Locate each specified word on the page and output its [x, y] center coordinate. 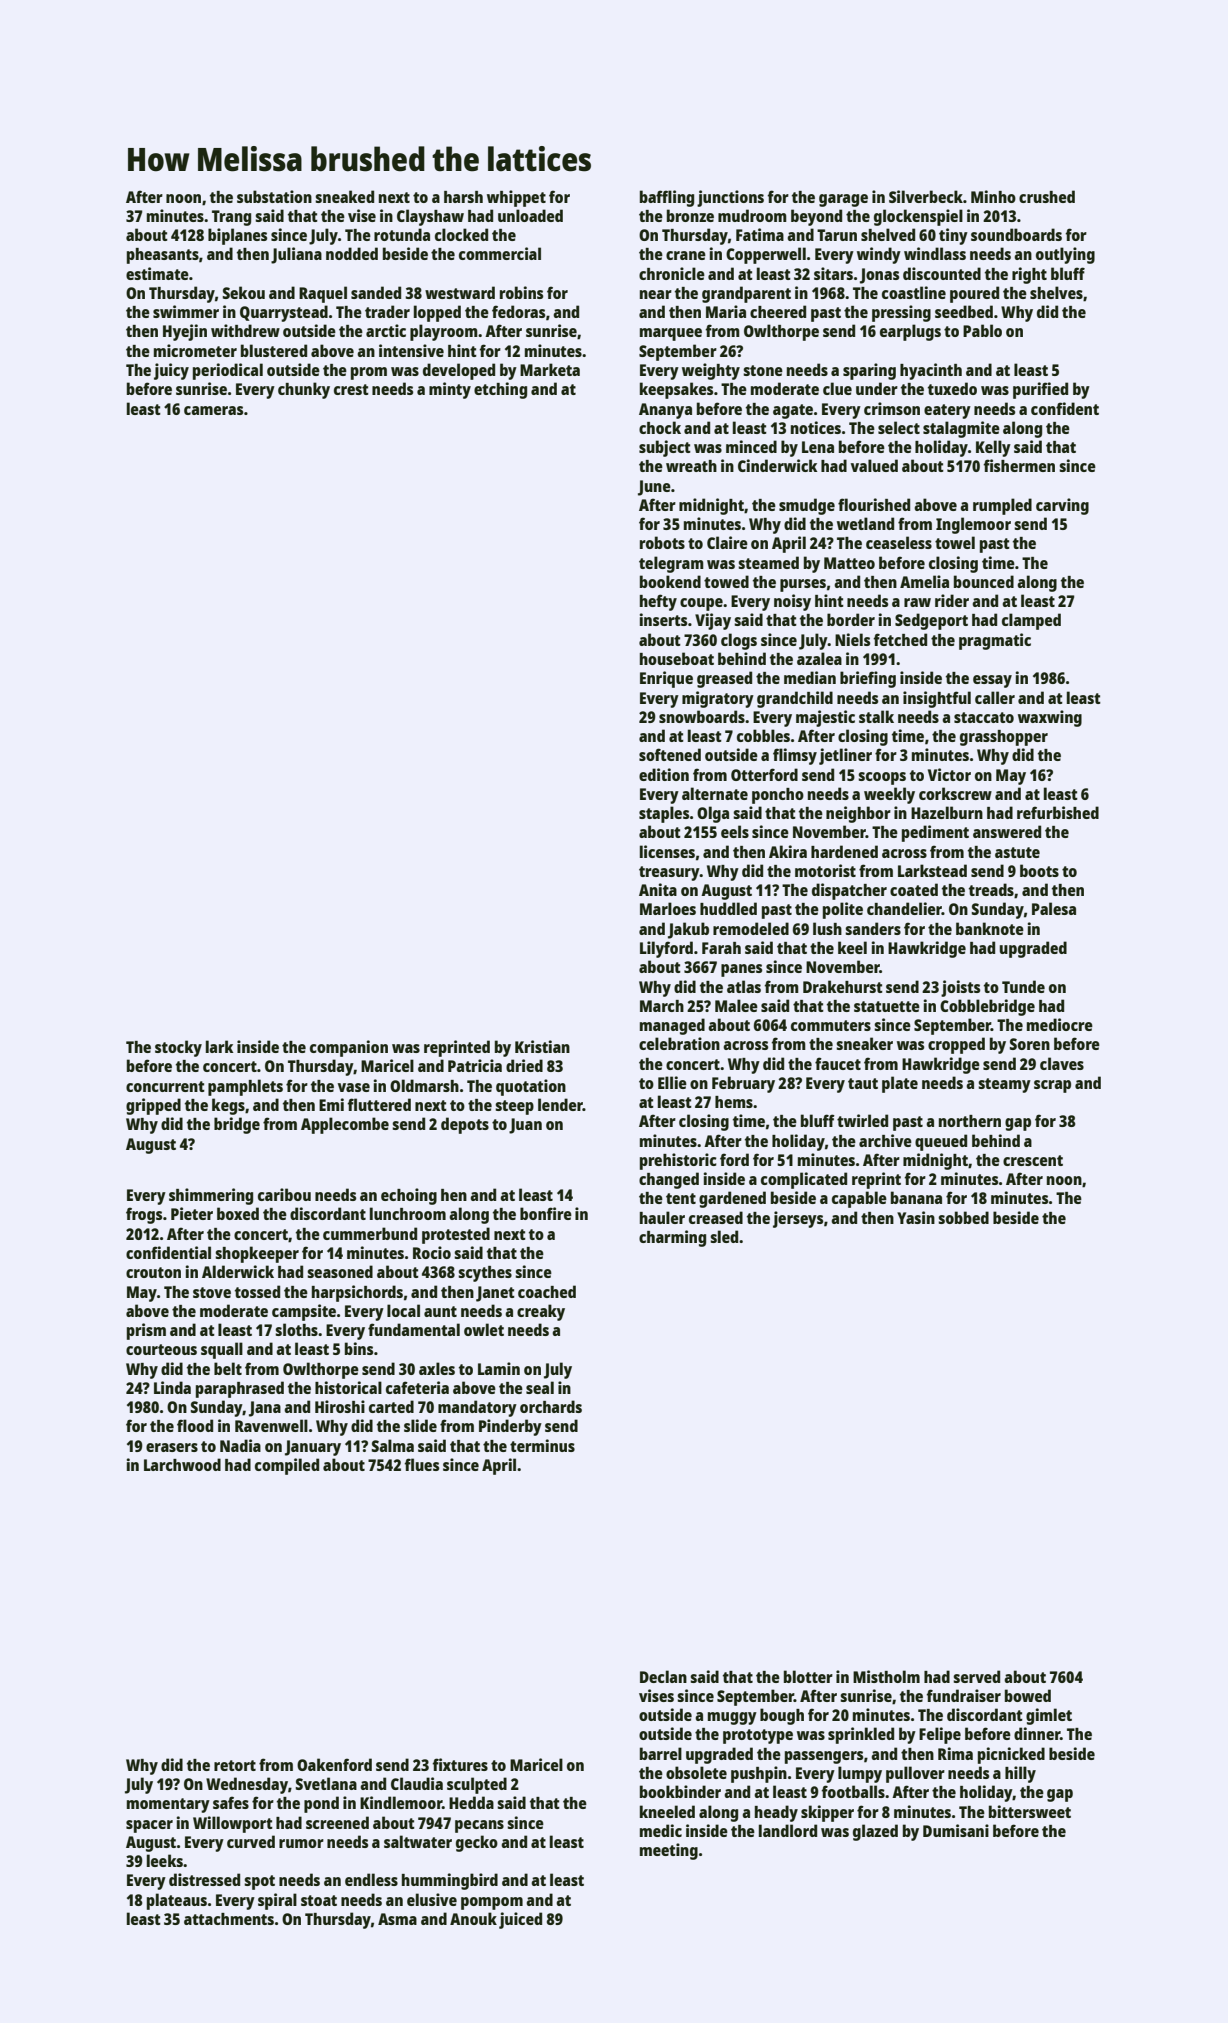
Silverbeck [926, 196]
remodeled [751, 928]
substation [274, 196]
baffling [667, 198]
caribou [284, 1194]
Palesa [1054, 908]
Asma [397, 1919]
